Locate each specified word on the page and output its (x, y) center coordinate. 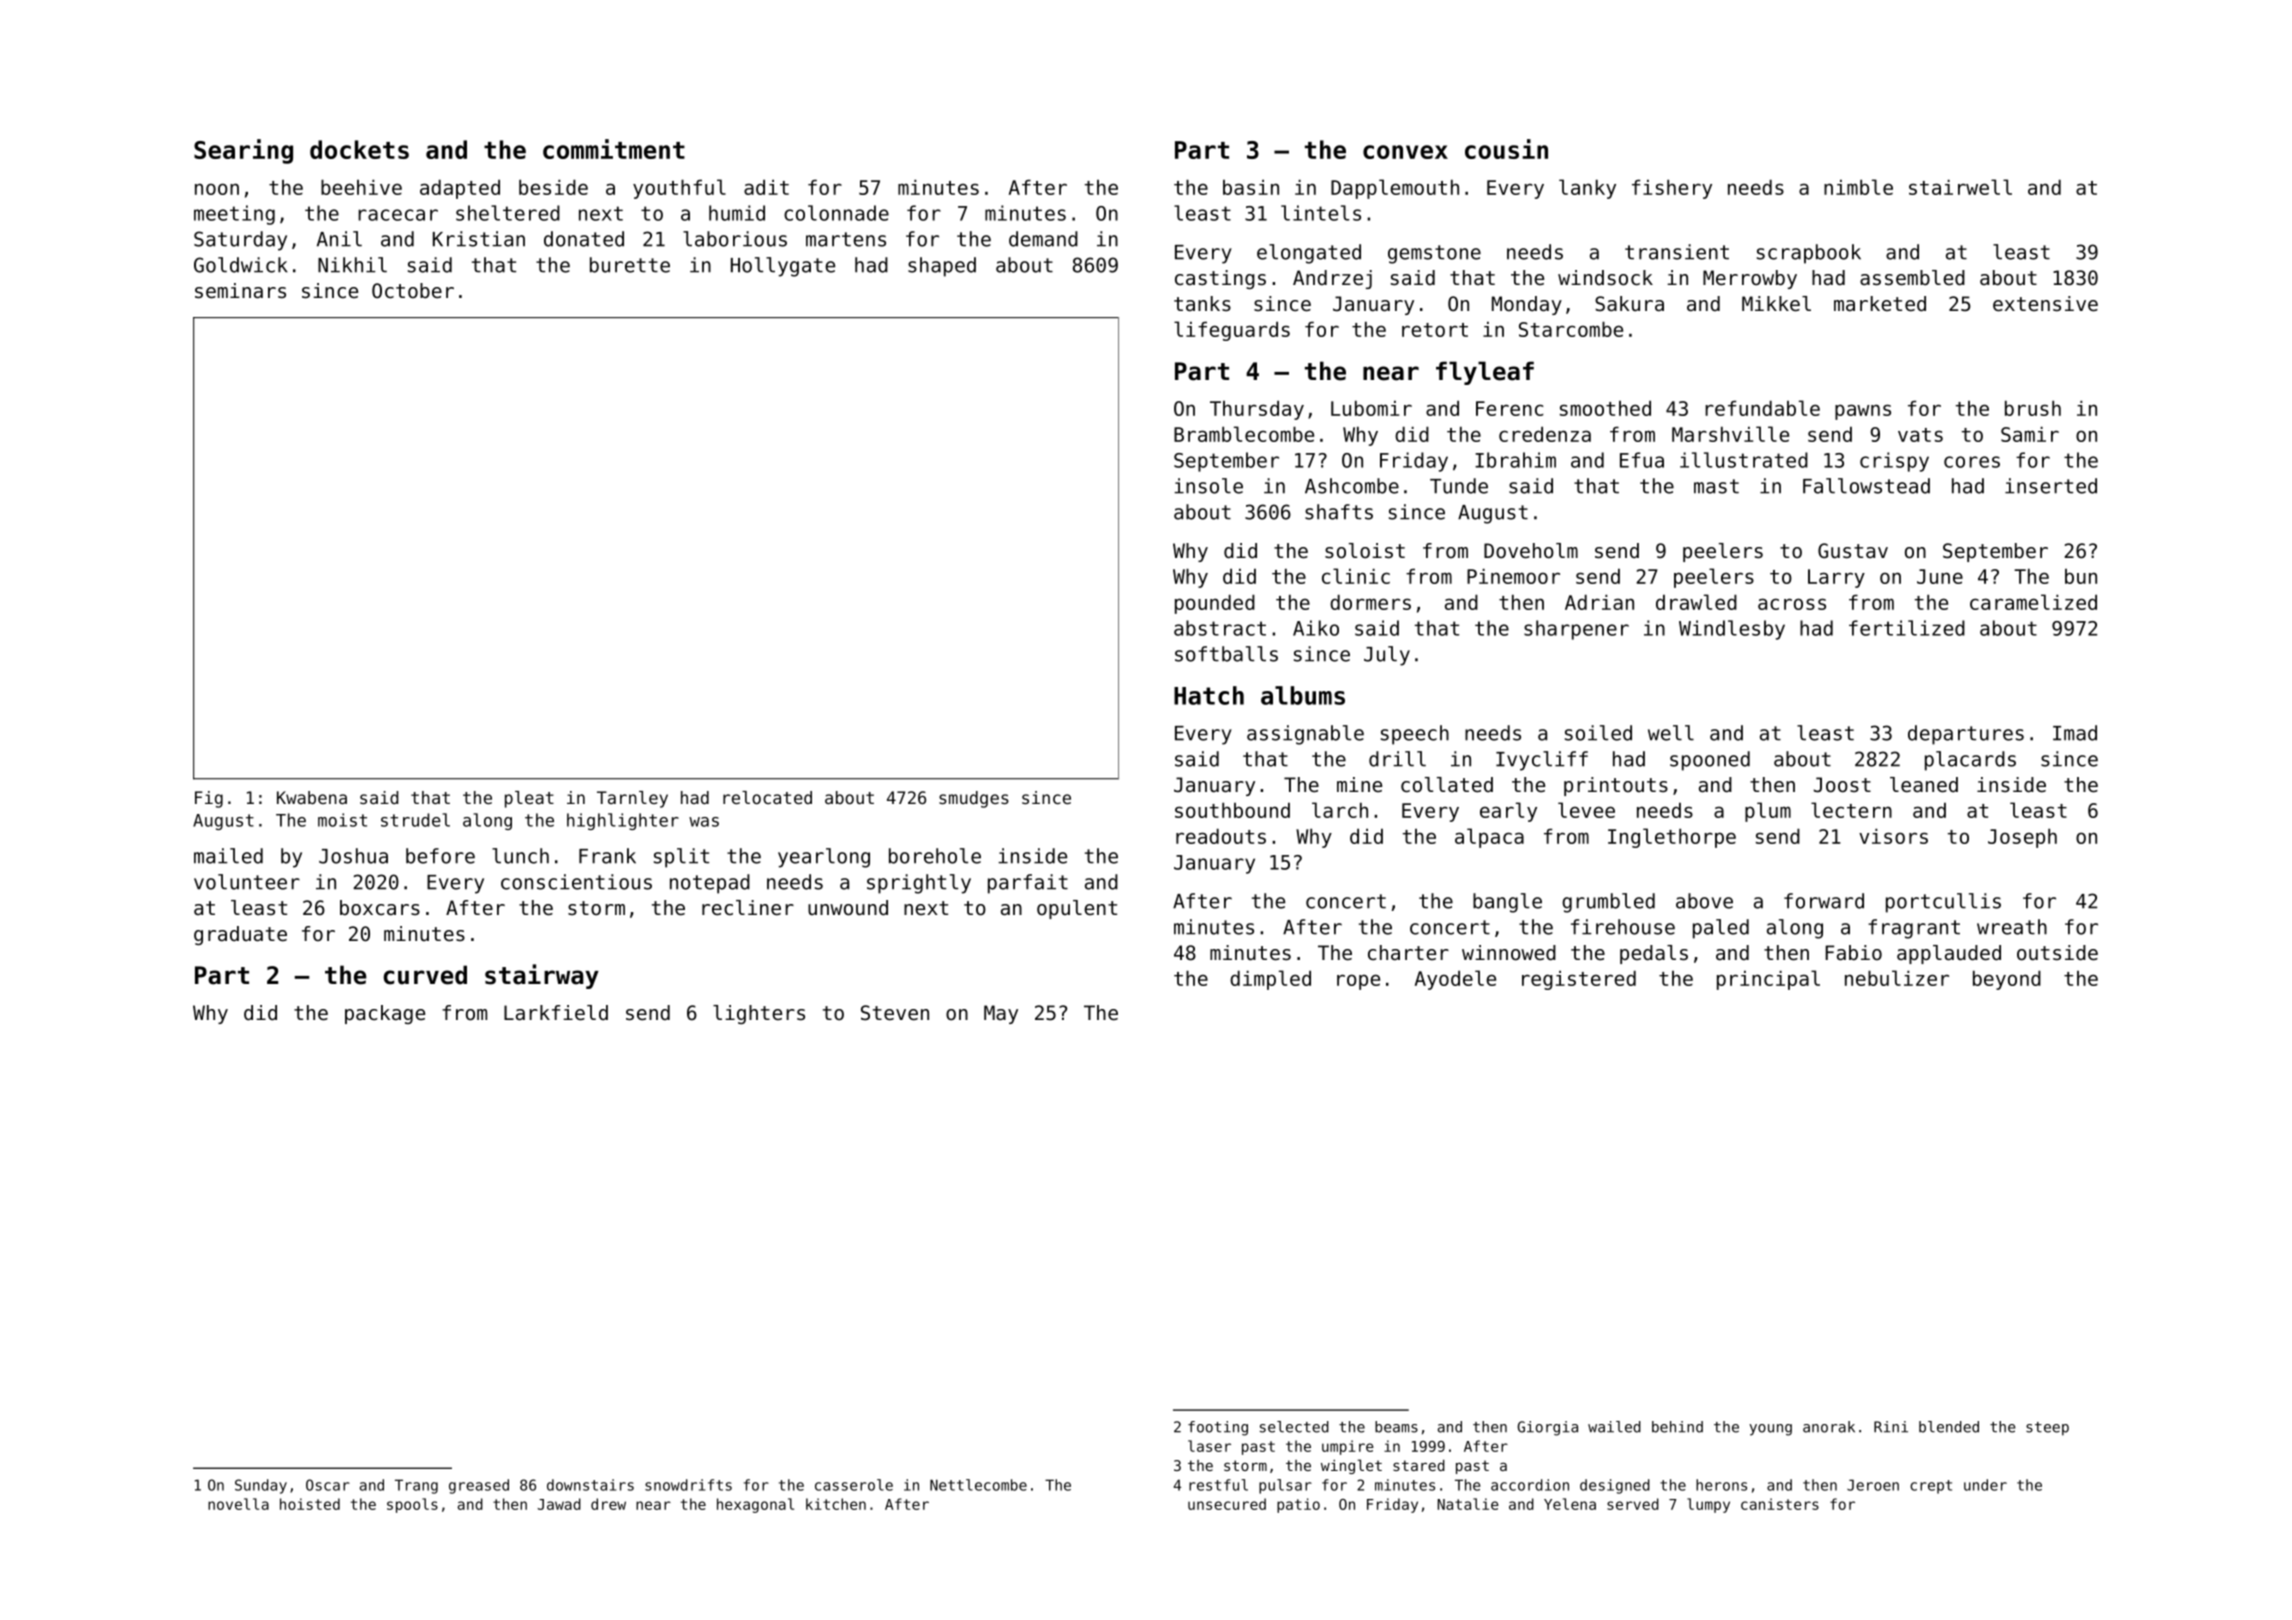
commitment (614, 149)
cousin (1506, 149)
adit (766, 187)
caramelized (2033, 602)
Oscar (328, 1485)
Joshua (353, 856)
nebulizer (1897, 978)
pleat (529, 799)
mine (1359, 784)
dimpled (1270, 980)
